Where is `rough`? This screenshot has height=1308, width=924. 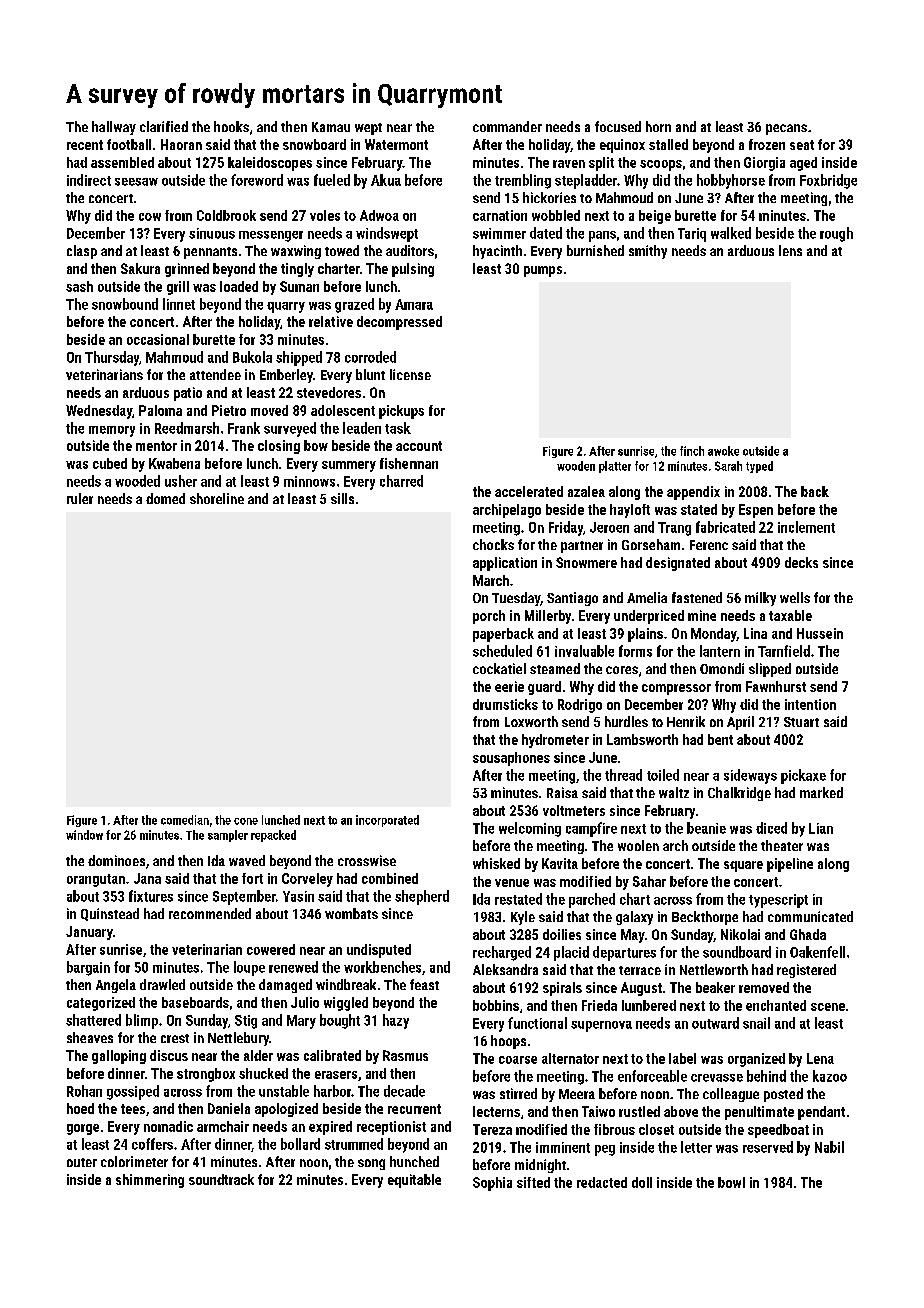 rough is located at coordinates (836, 234).
